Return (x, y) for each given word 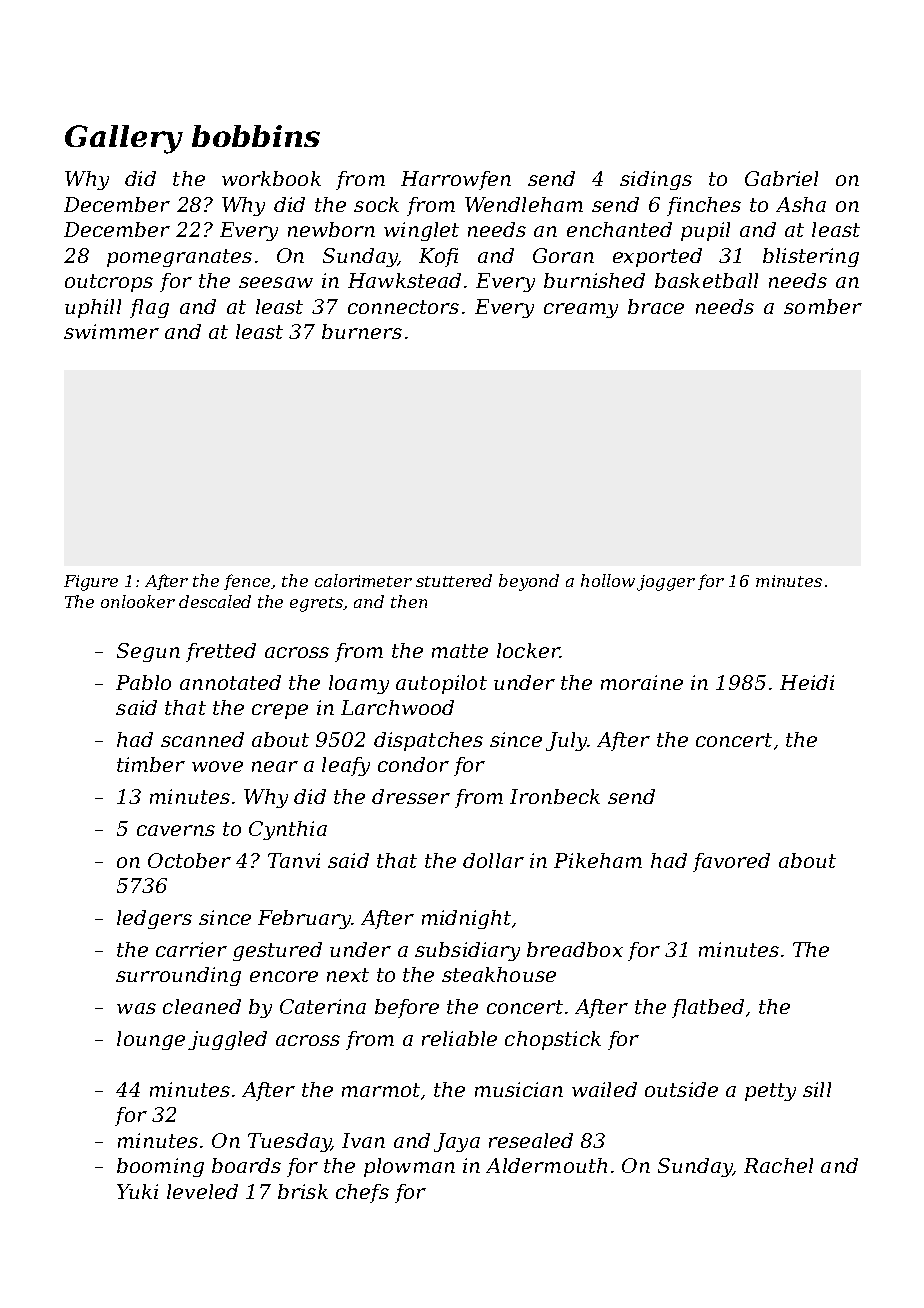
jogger (666, 583)
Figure (91, 583)
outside (681, 1089)
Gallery (124, 139)
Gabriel (781, 178)
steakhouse (499, 974)
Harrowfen (456, 180)
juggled (227, 1040)
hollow (608, 580)
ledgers (154, 919)
